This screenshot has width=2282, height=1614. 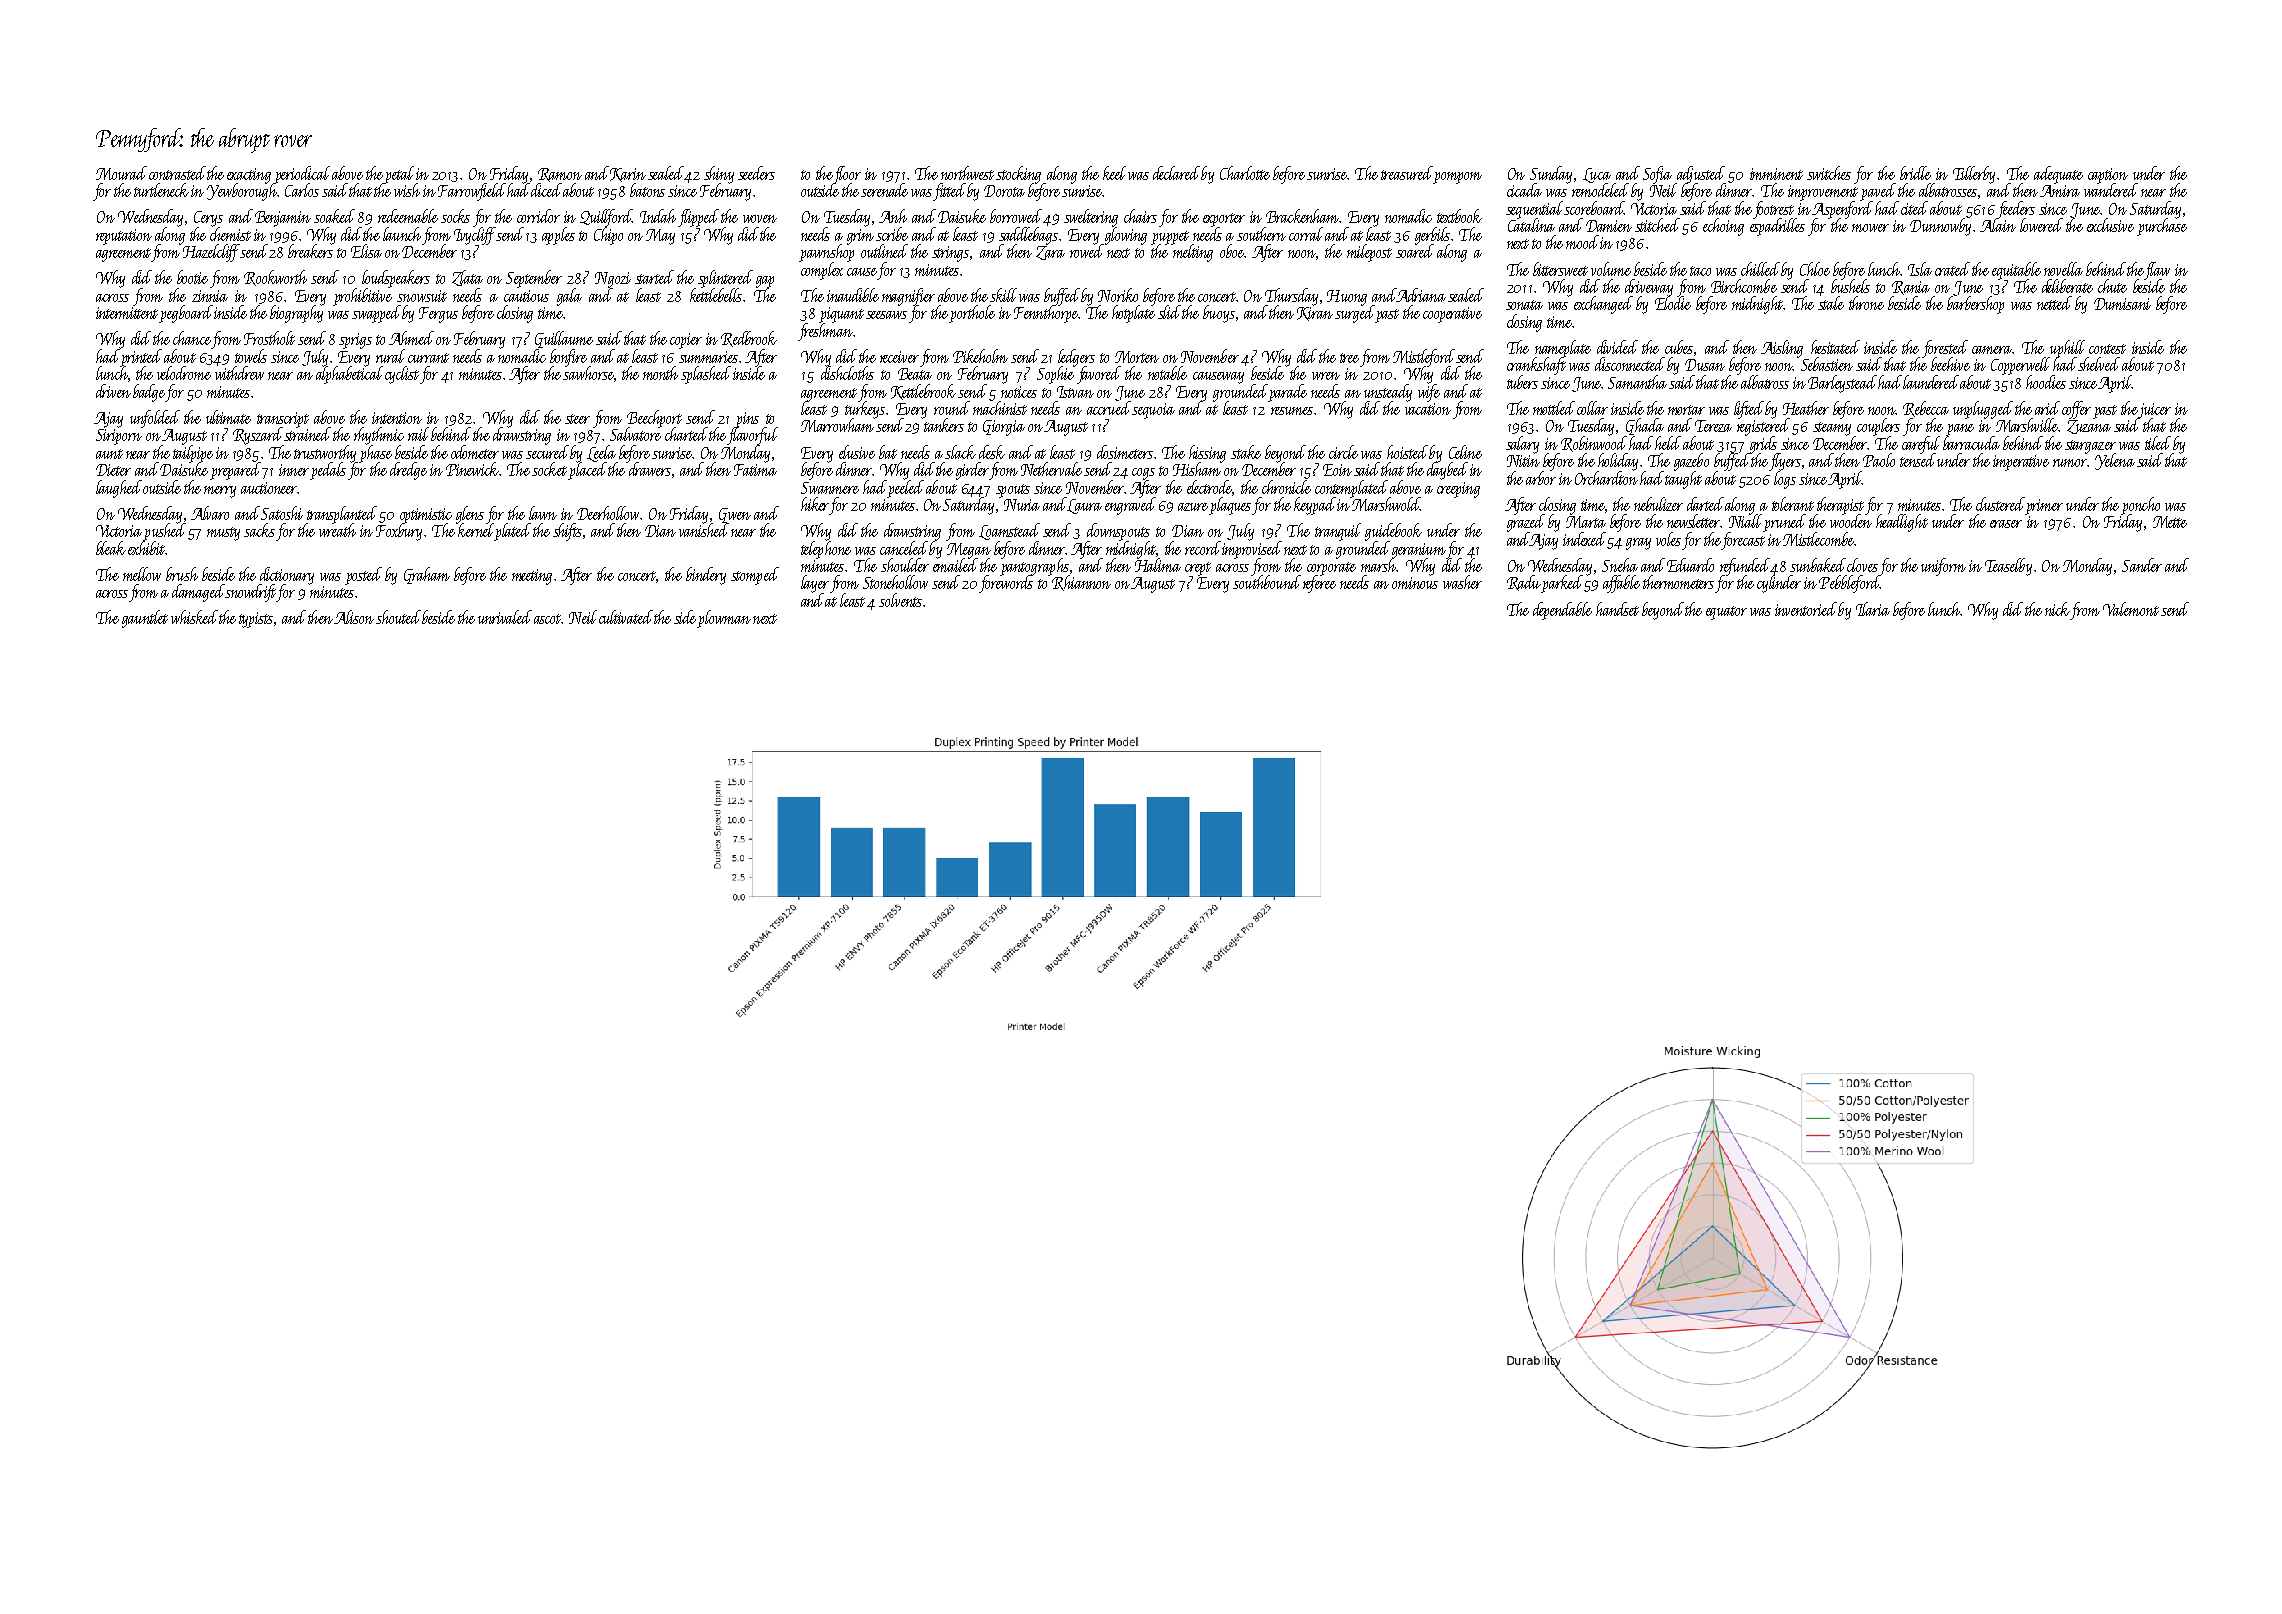 I want to click on bridle, so click(x=1915, y=173).
